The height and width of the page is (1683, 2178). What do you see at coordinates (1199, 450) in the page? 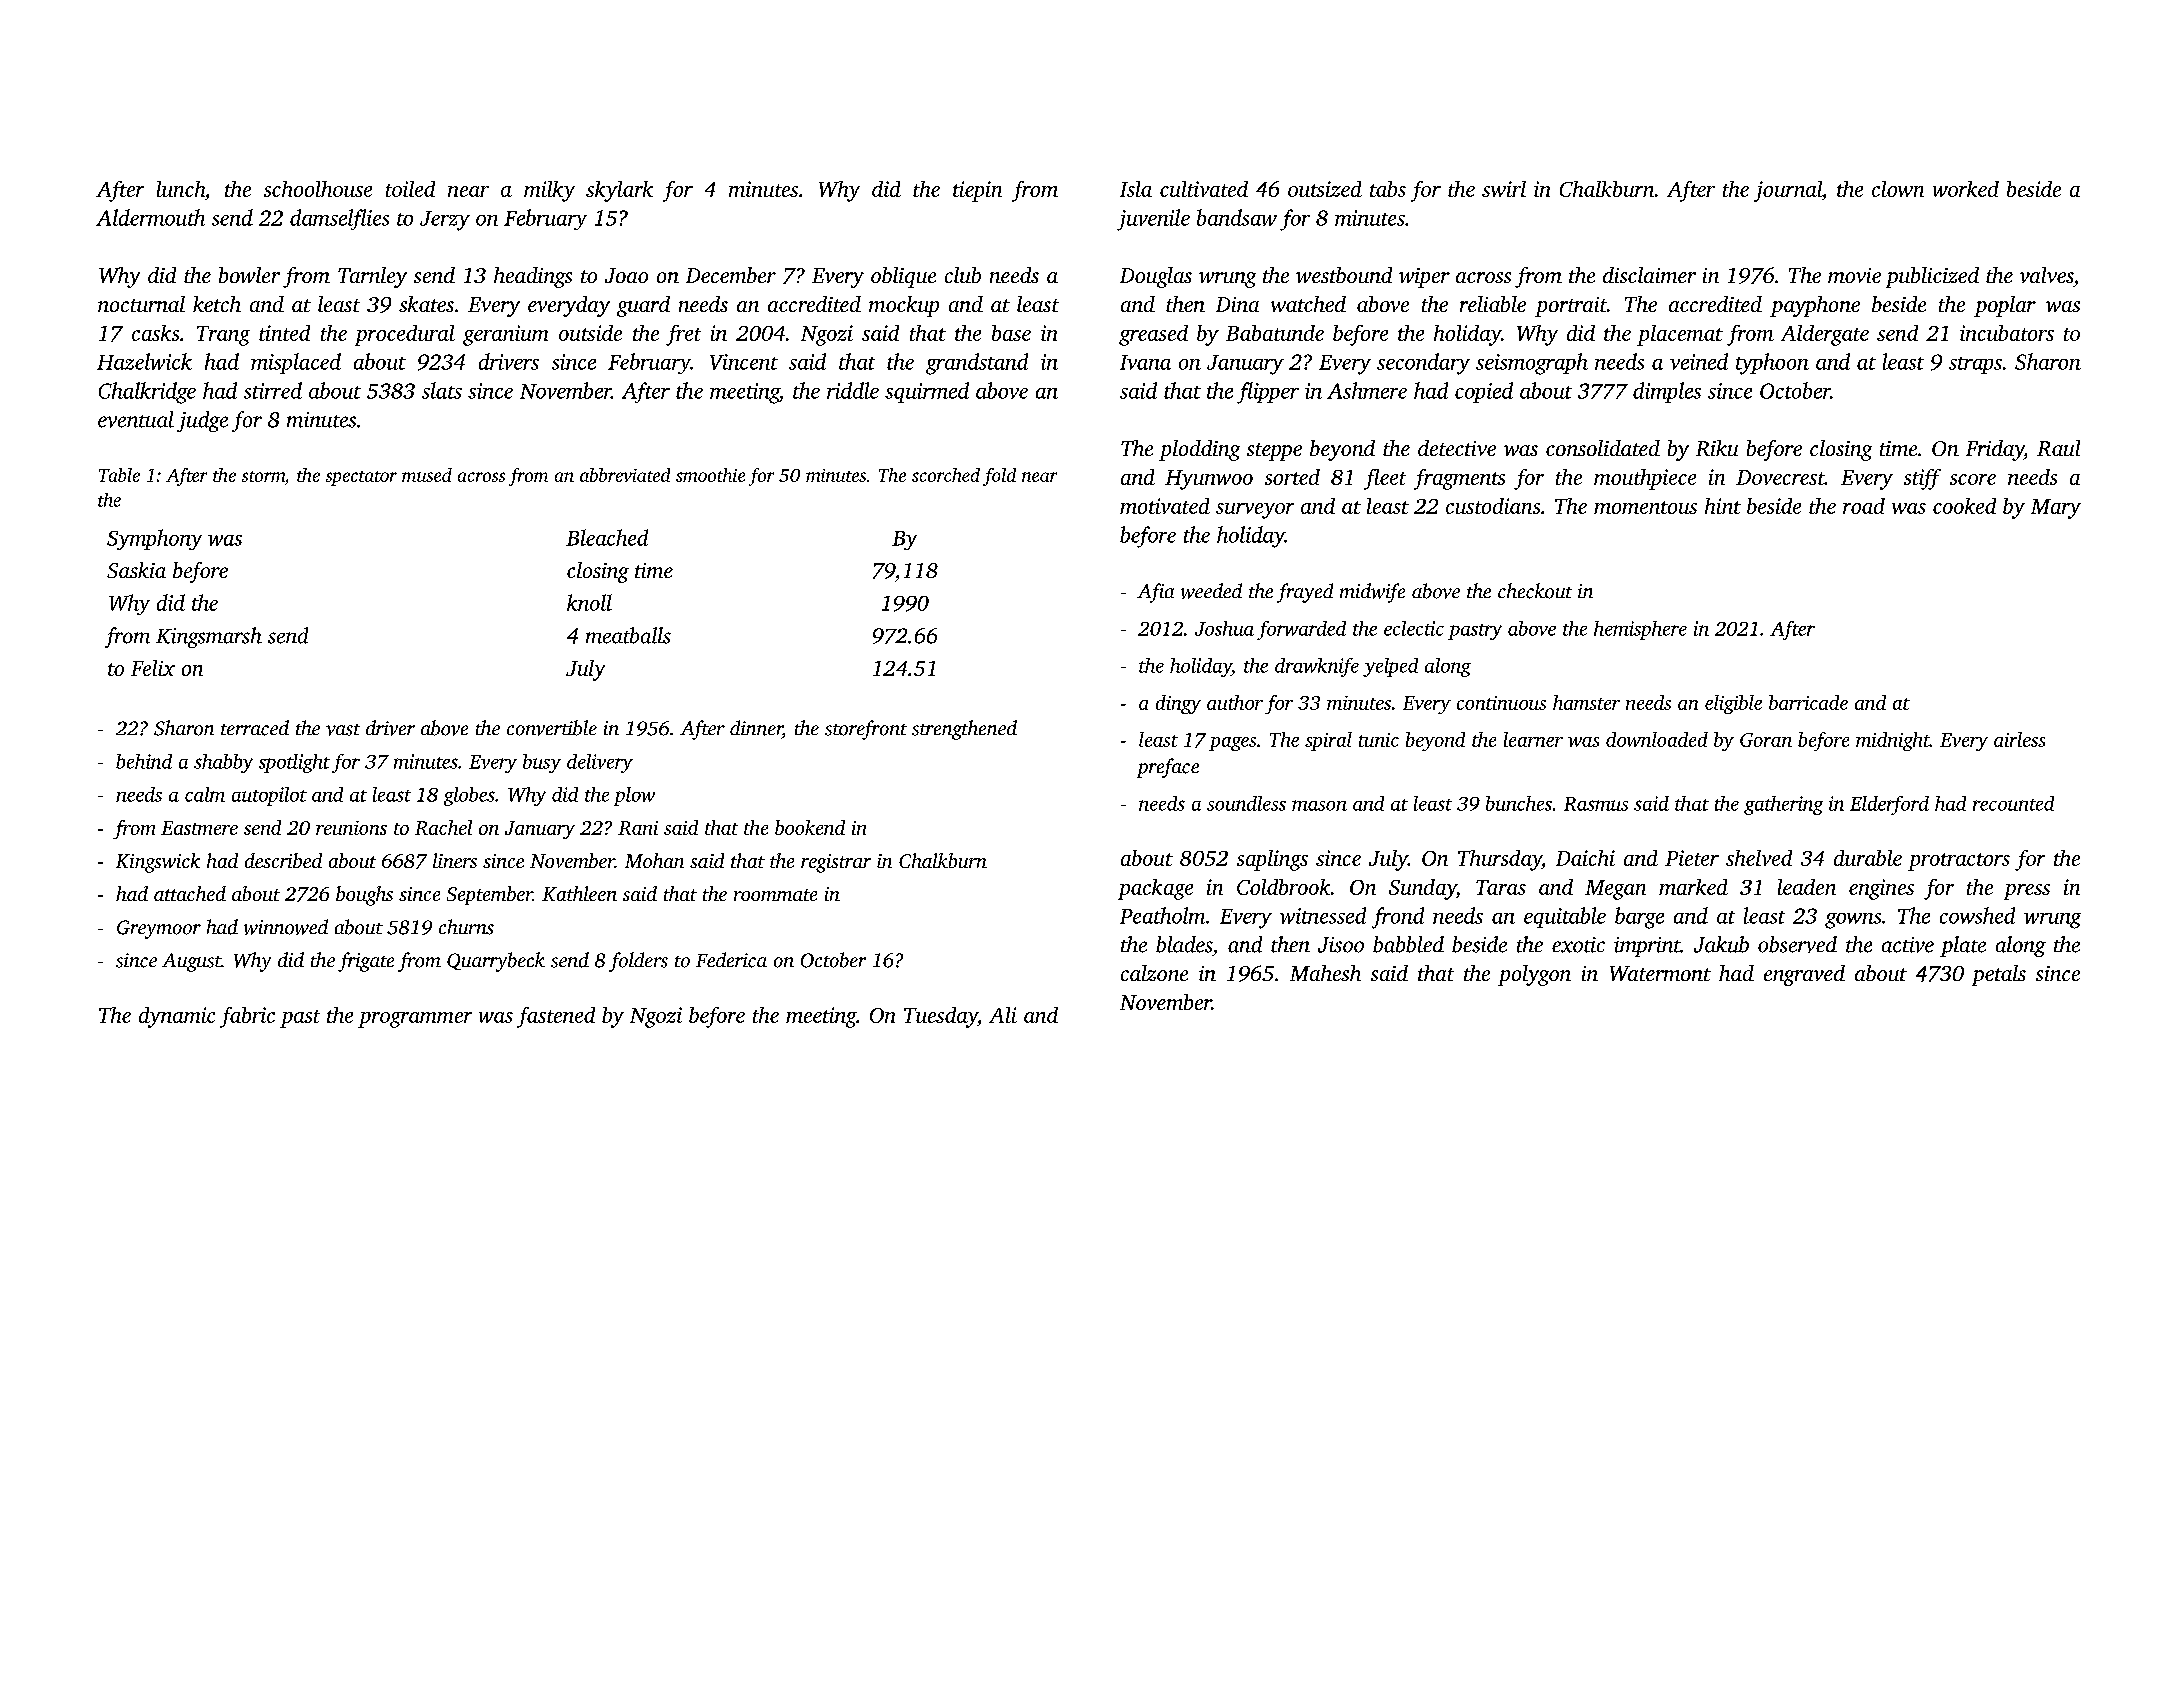
I see `plodding` at bounding box center [1199, 450].
